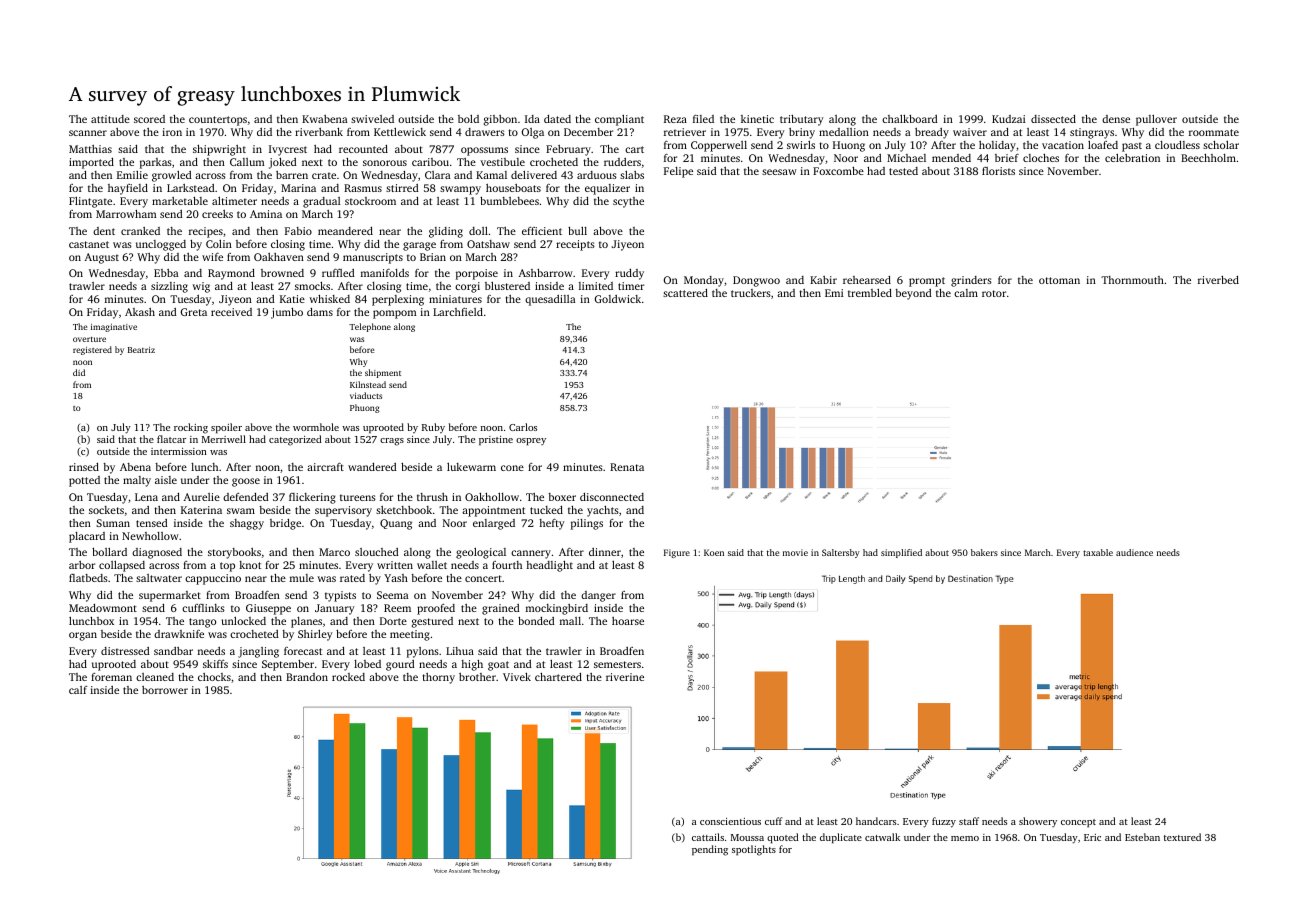 This screenshot has width=1308, height=924. Describe the element at coordinates (1208, 158) in the screenshot. I see `Beechholm` at that location.
